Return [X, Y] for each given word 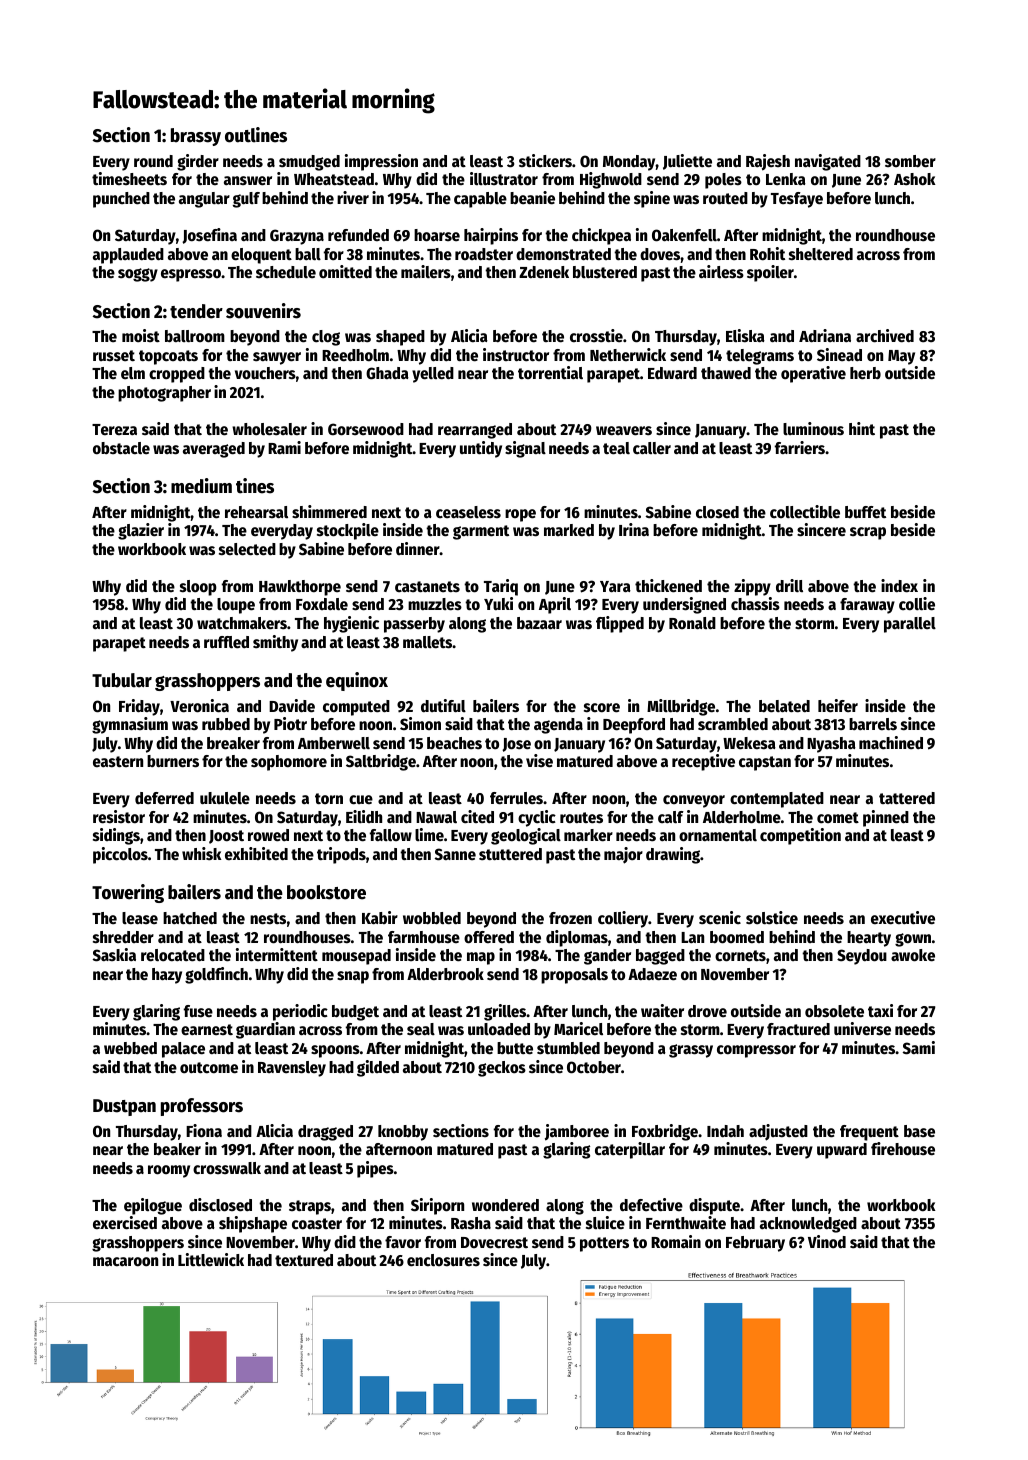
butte [515, 1048]
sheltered [821, 254]
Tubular [122, 680]
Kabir [380, 917]
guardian [265, 1030]
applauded [128, 256]
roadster [484, 254]
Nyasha [831, 745]
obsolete [834, 1011]
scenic [720, 918]
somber [910, 161]
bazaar [539, 623]
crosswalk [227, 1168]
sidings [116, 836]
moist [141, 336]
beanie [532, 198]
